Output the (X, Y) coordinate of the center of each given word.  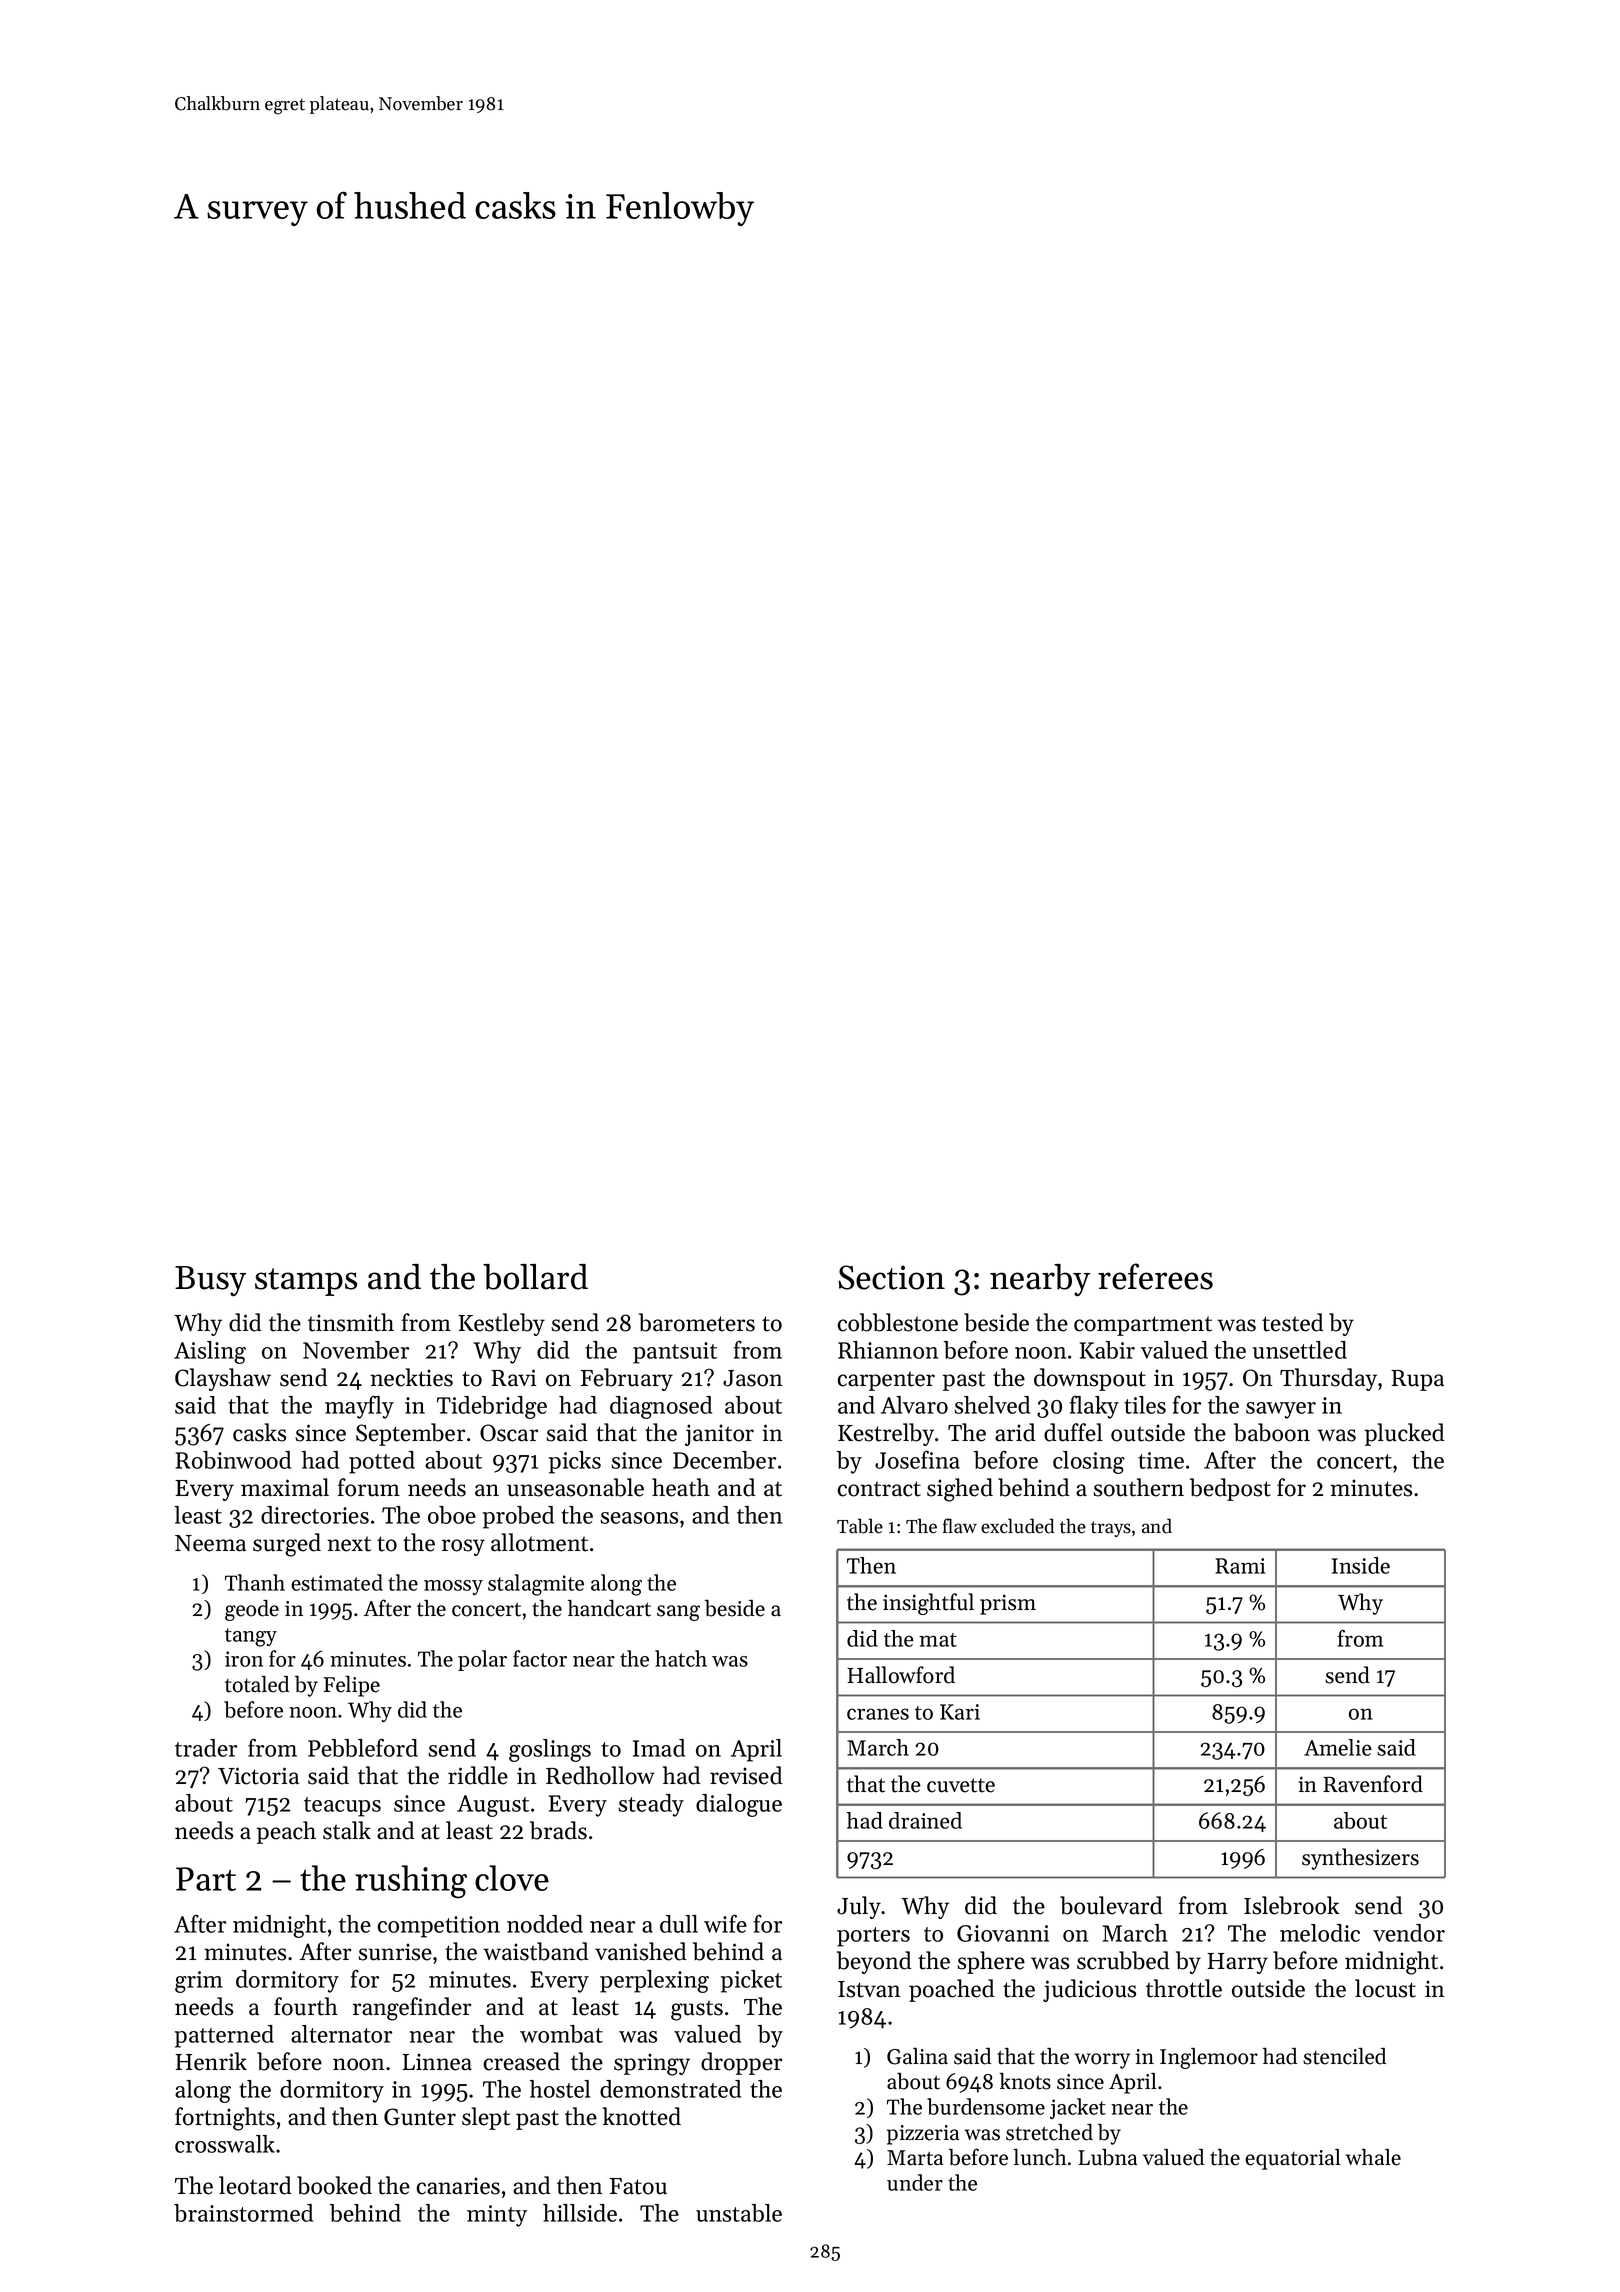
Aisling (210, 1352)
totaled (257, 1684)
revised (746, 1775)
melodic (1320, 1933)
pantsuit (675, 1353)
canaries (458, 2186)
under (915, 2182)
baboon (1272, 1432)
